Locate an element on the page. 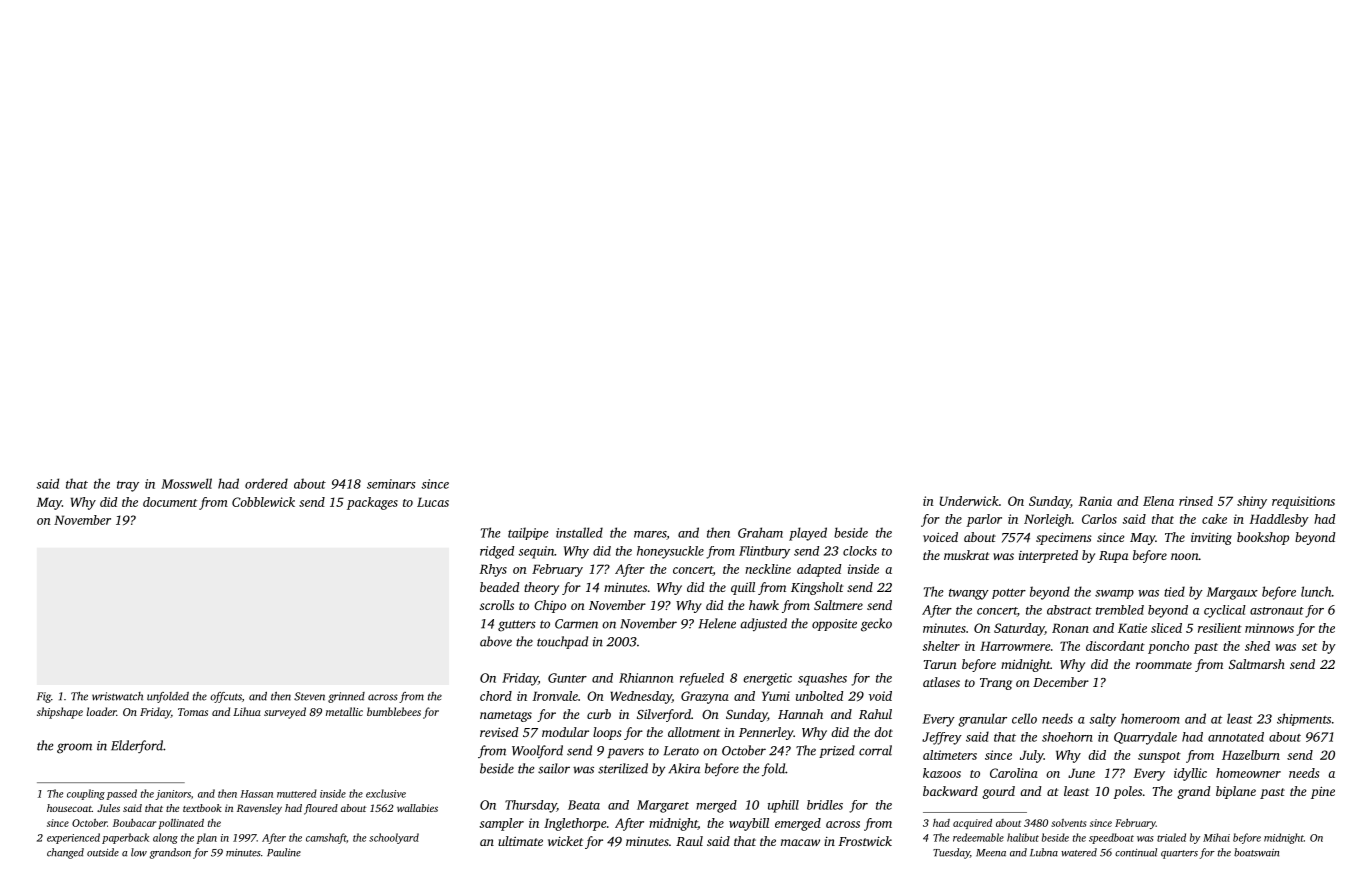  low is located at coordinates (139, 852).
